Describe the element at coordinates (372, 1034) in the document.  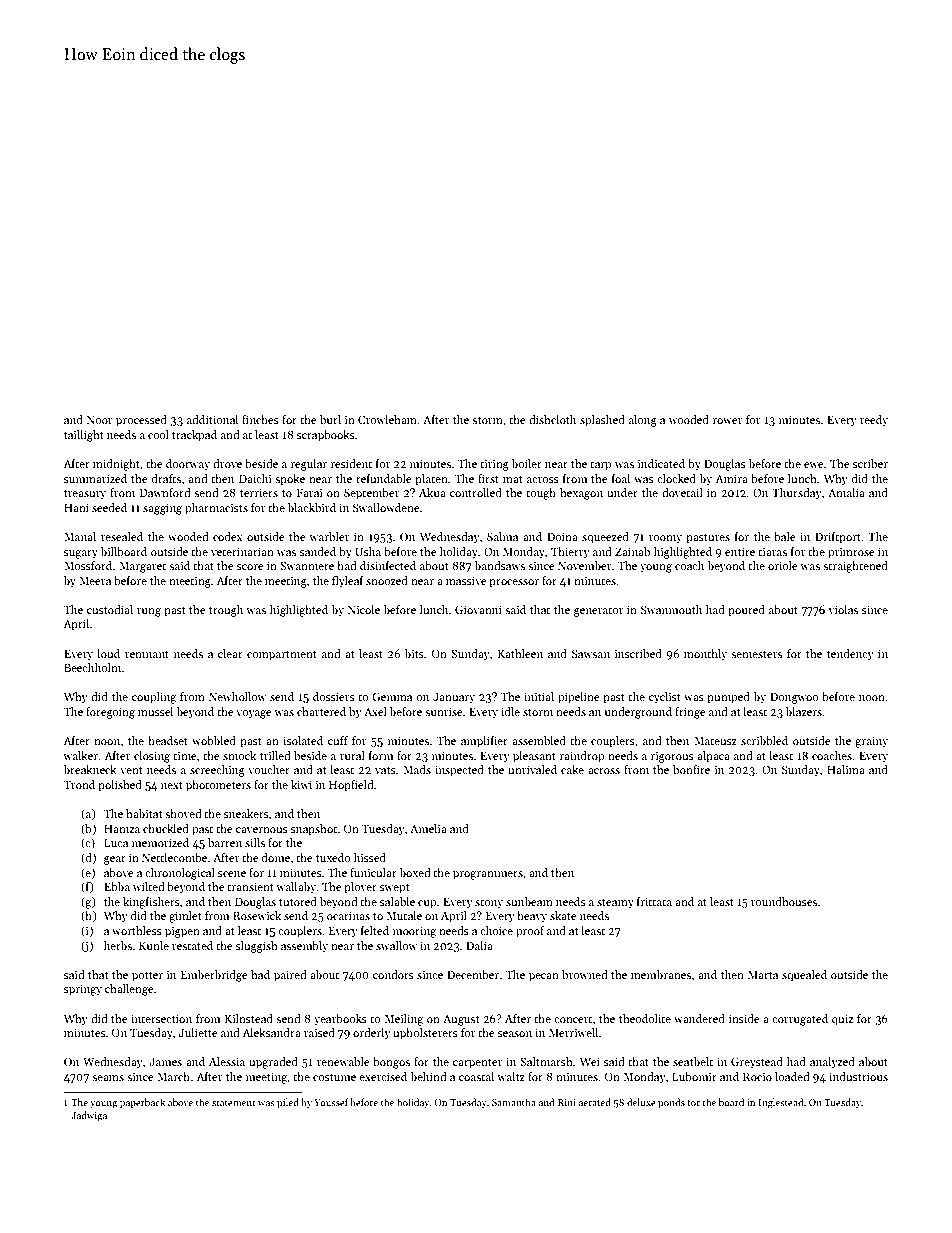
I see `orderly` at that location.
